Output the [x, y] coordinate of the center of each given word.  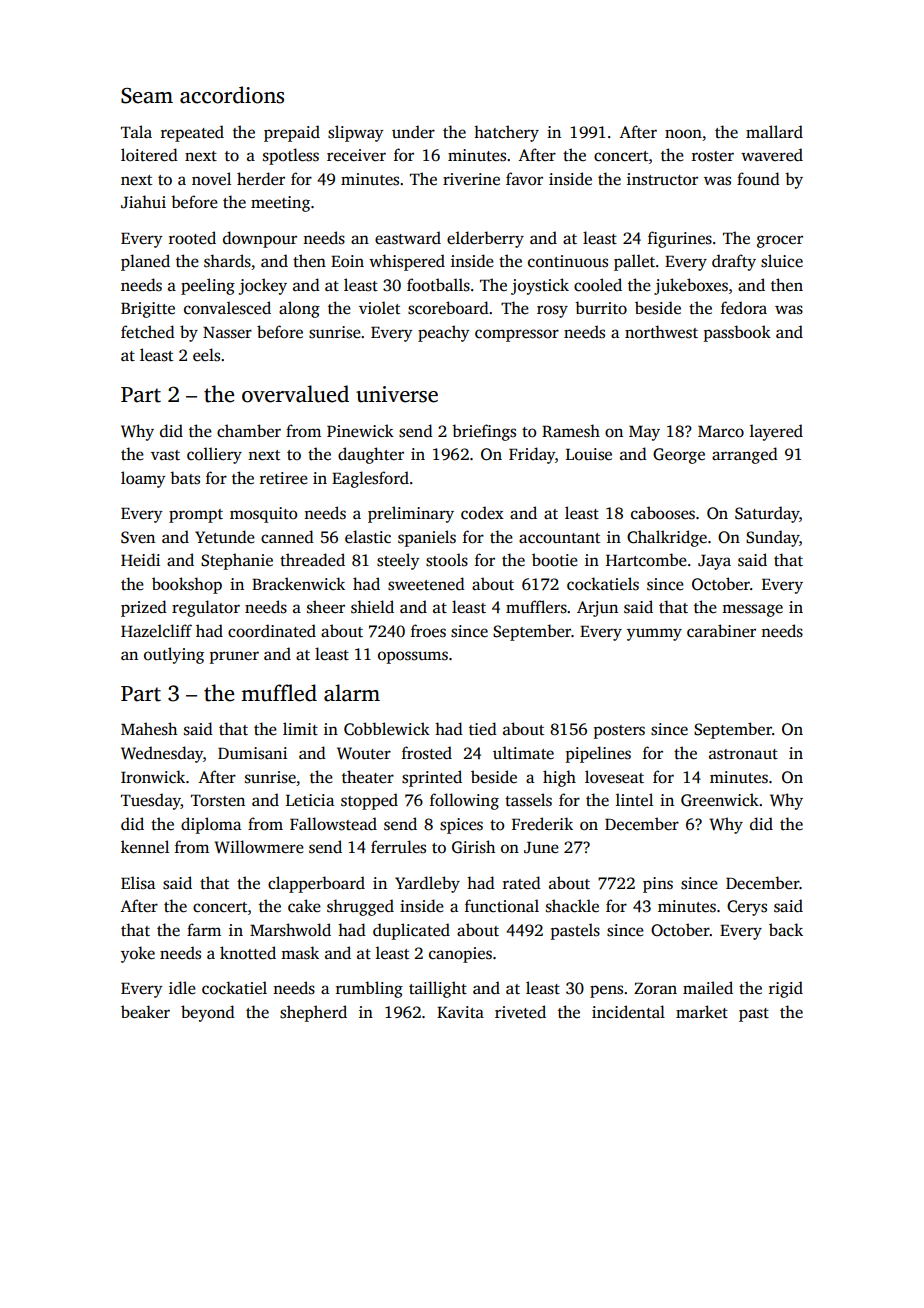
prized [144, 608]
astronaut [743, 754]
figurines [680, 239]
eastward [408, 238]
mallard [774, 132]
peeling [208, 286]
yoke [138, 954]
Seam [147, 96]
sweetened [426, 584]
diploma [211, 825]
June [541, 847]
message [752, 610]
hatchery [506, 133]
